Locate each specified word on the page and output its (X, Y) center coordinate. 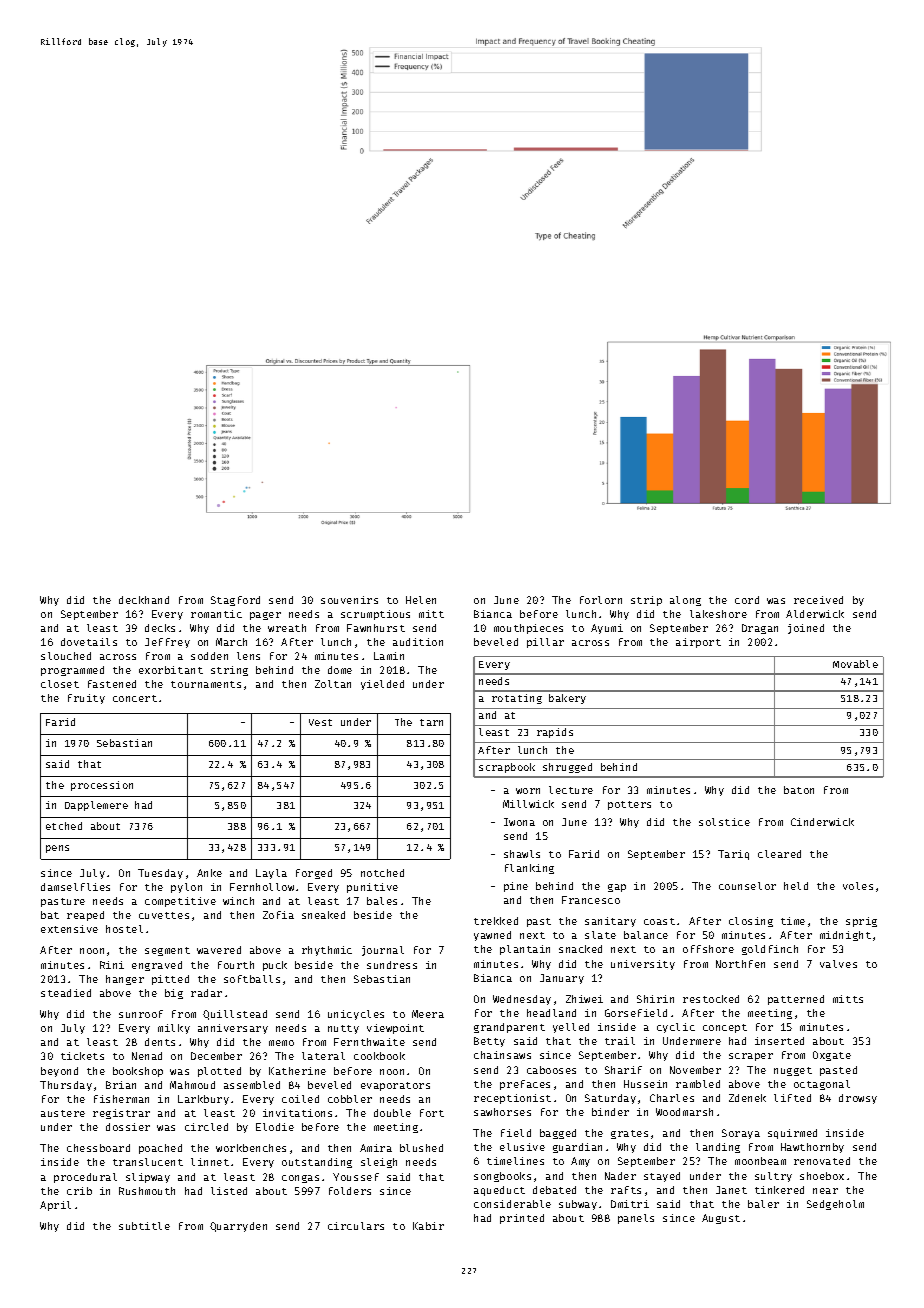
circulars (356, 1226)
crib (79, 1191)
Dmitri (630, 1204)
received (818, 600)
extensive (69, 929)
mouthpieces (528, 629)
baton (799, 790)
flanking (529, 869)
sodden (209, 656)
